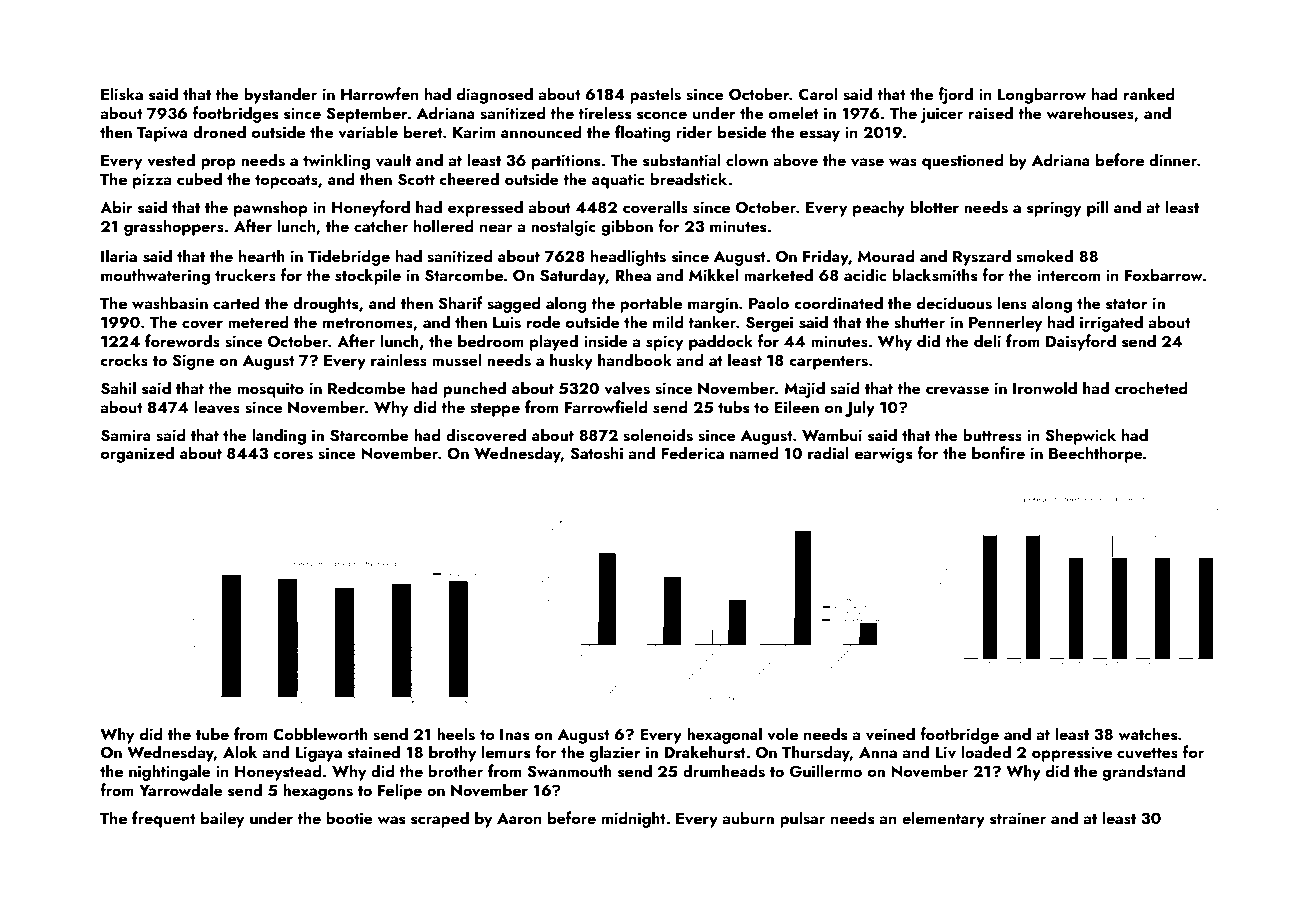 This screenshot has width=1308, height=924. Describe the element at coordinates (682, 160) in the screenshot. I see `substantial` at that location.
